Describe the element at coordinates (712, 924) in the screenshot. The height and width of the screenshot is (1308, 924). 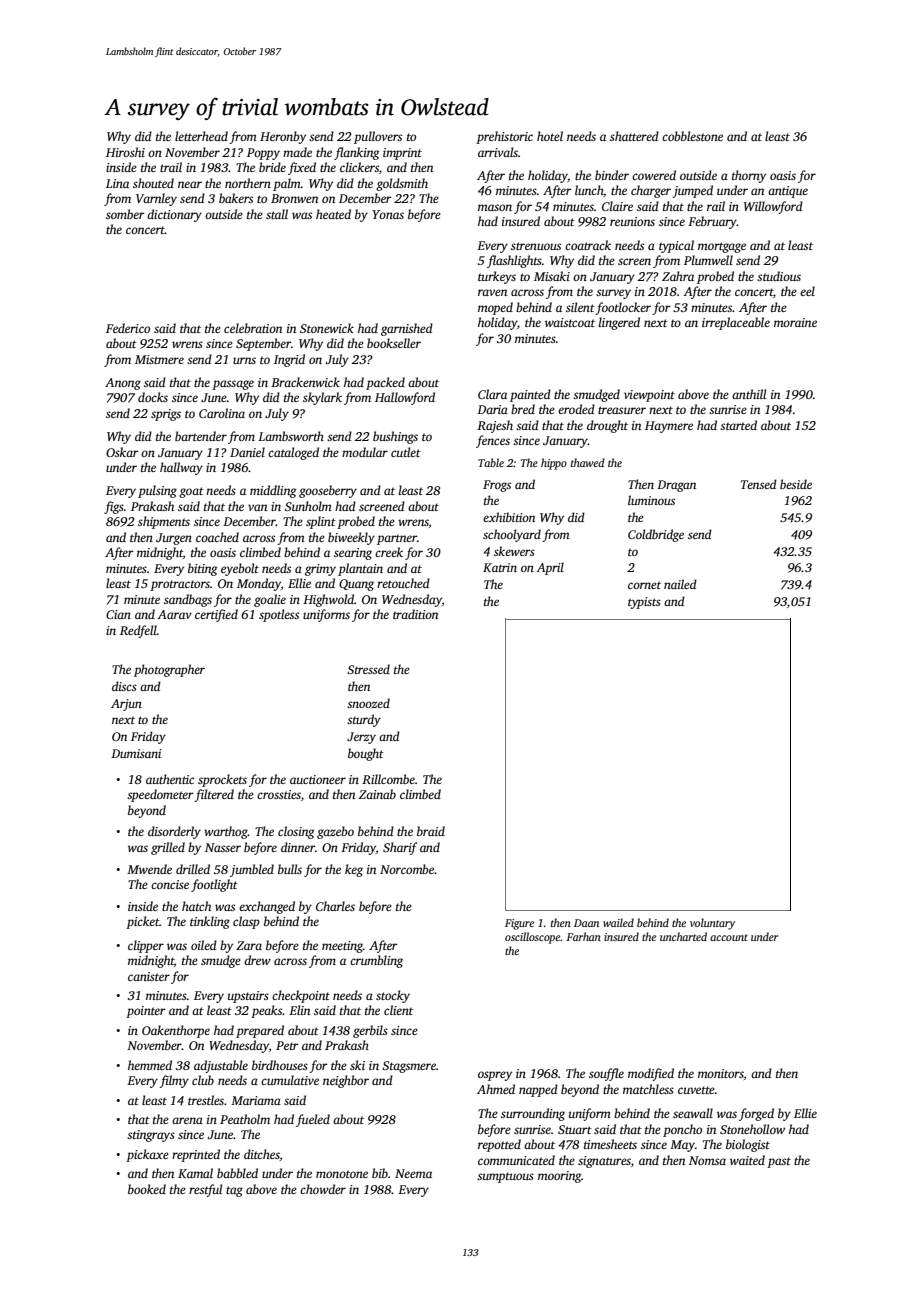
I see `voluntary` at that location.
